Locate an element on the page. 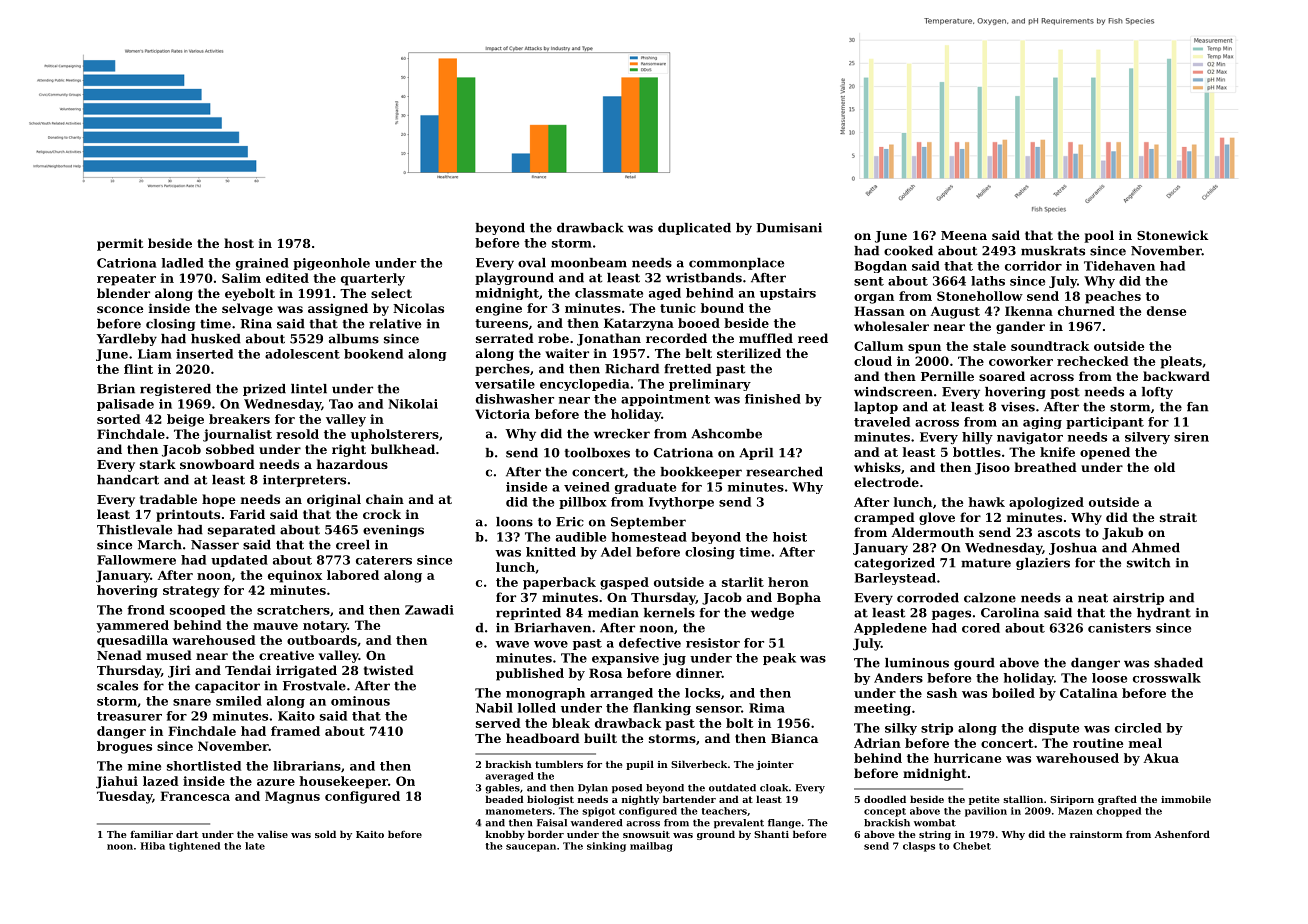 This image has height=924, width=1308. Jisoo is located at coordinates (992, 468).
